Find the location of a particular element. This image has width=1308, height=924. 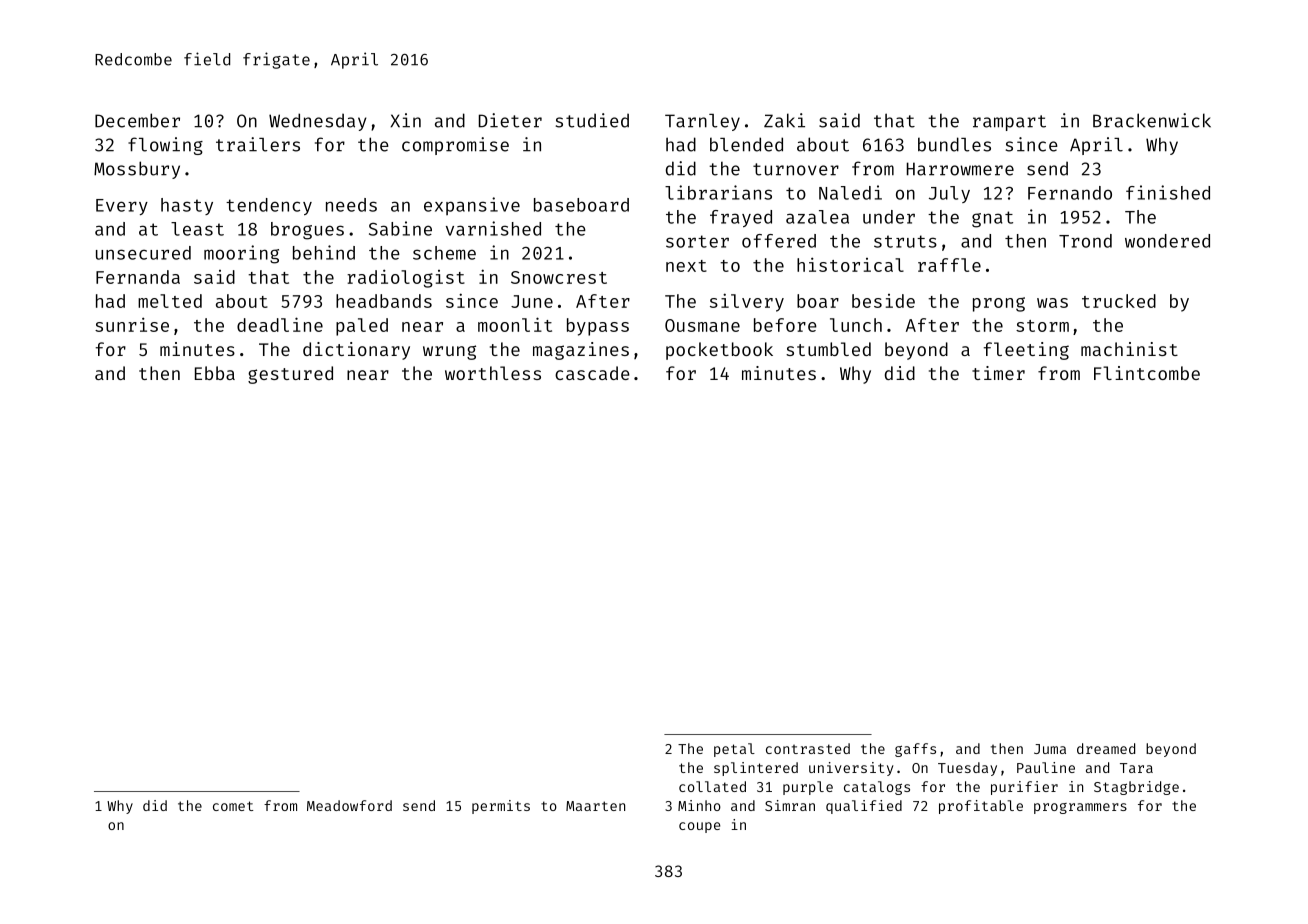

contrasted is located at coordinates (808, 748).
